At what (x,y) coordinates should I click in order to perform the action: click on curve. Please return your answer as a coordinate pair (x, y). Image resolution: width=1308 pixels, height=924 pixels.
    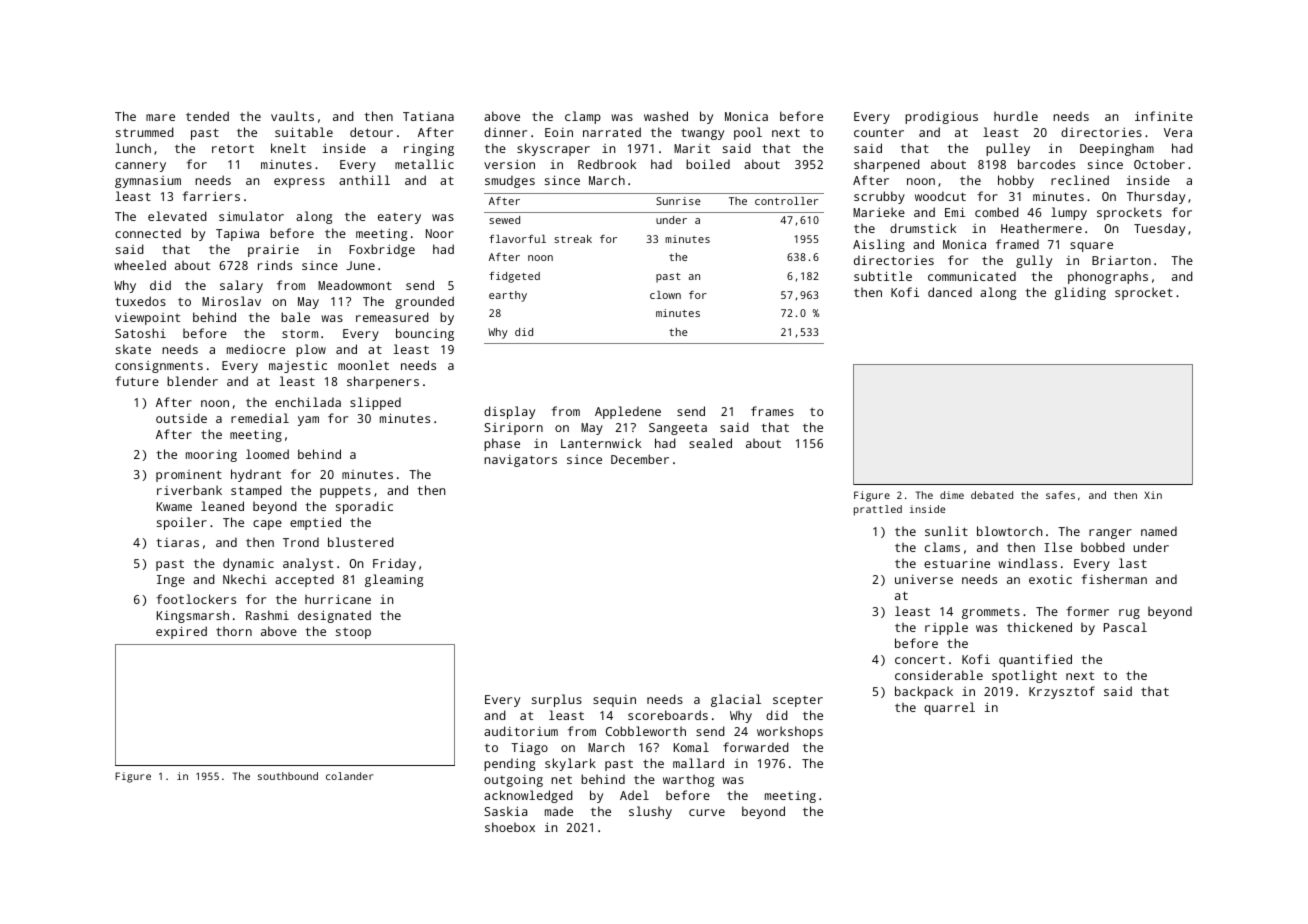
    Looking at the image, I should click on (707, 812).
